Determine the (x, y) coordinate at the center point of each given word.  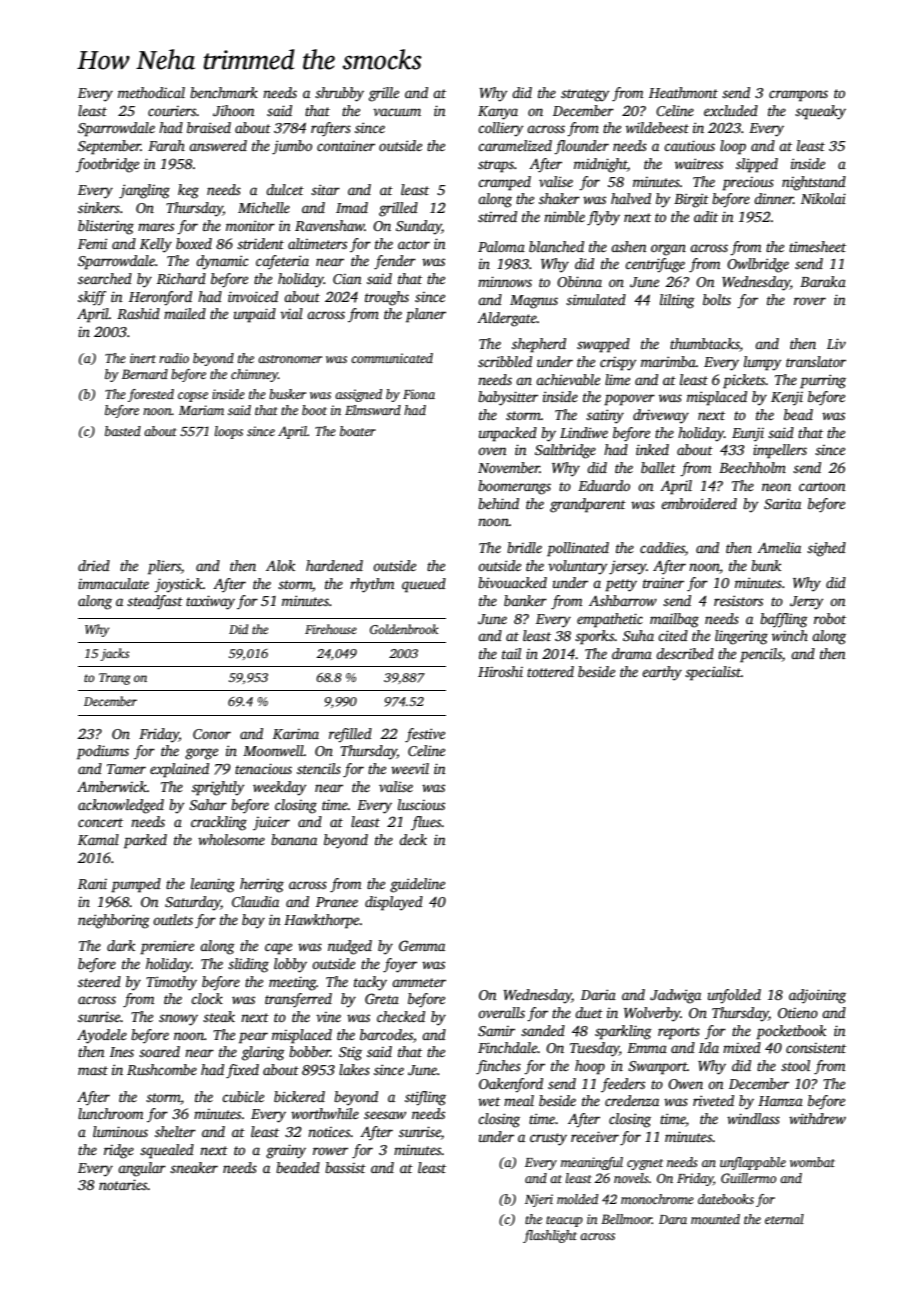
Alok (280, 565)
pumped (136, 885)
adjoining (817, 996)
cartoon (822, 486)
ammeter (419, 982)
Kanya (498, 113)
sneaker (194, 1167)
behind (498, 503)
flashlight (550, 1236)
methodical (151, 92)
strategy (585, 95)
